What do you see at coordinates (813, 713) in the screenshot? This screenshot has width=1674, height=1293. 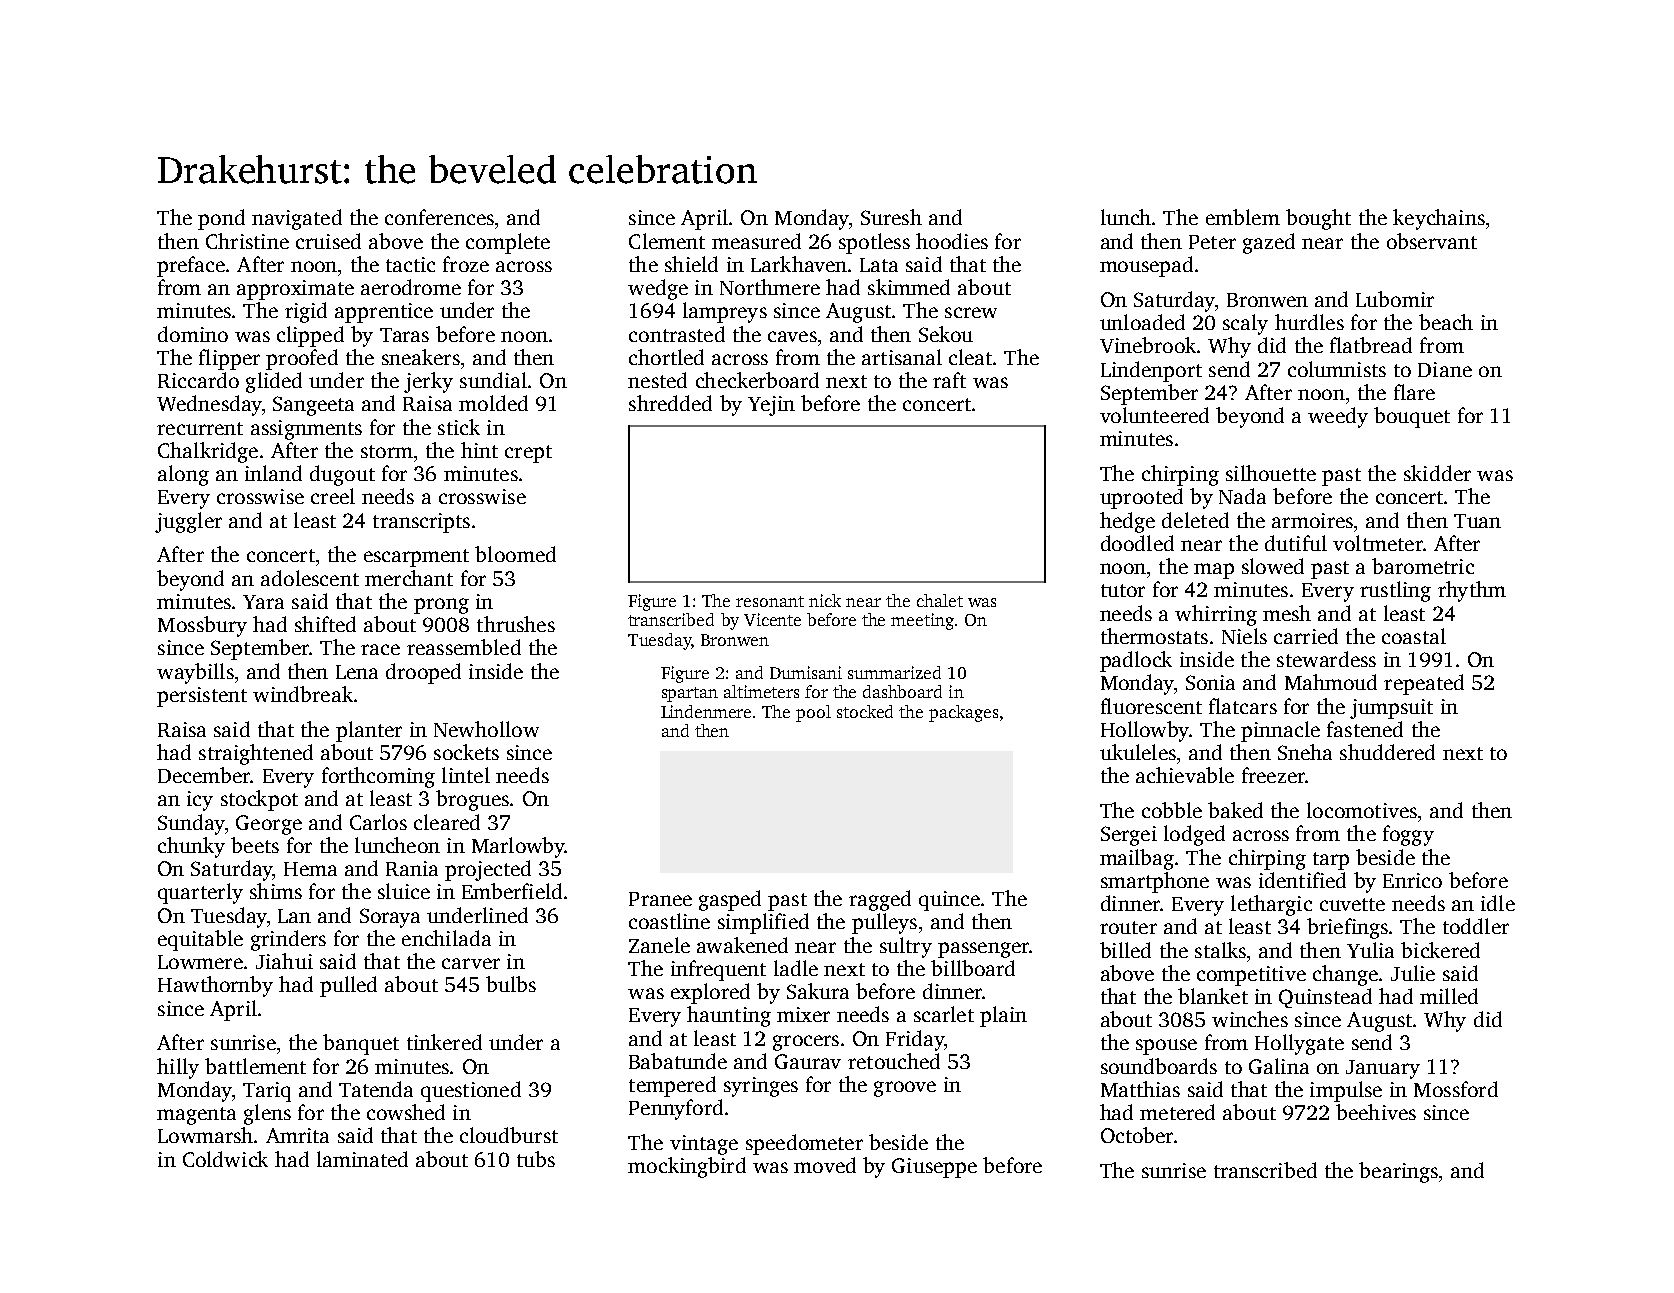 I see `pool` at bounding box center [813, 713].
